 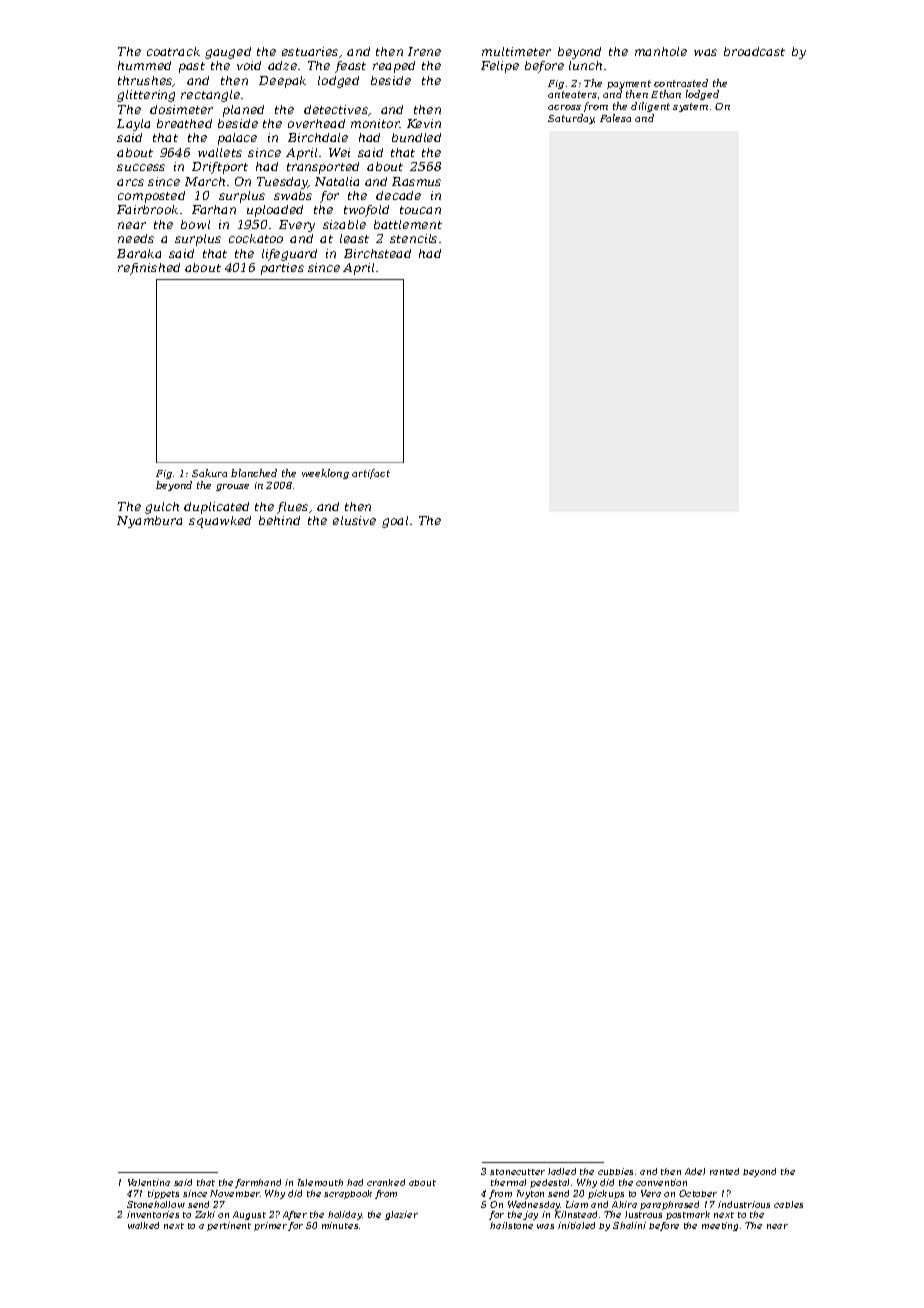 I want to click on Valentina, so click(x=149, y=1182).
